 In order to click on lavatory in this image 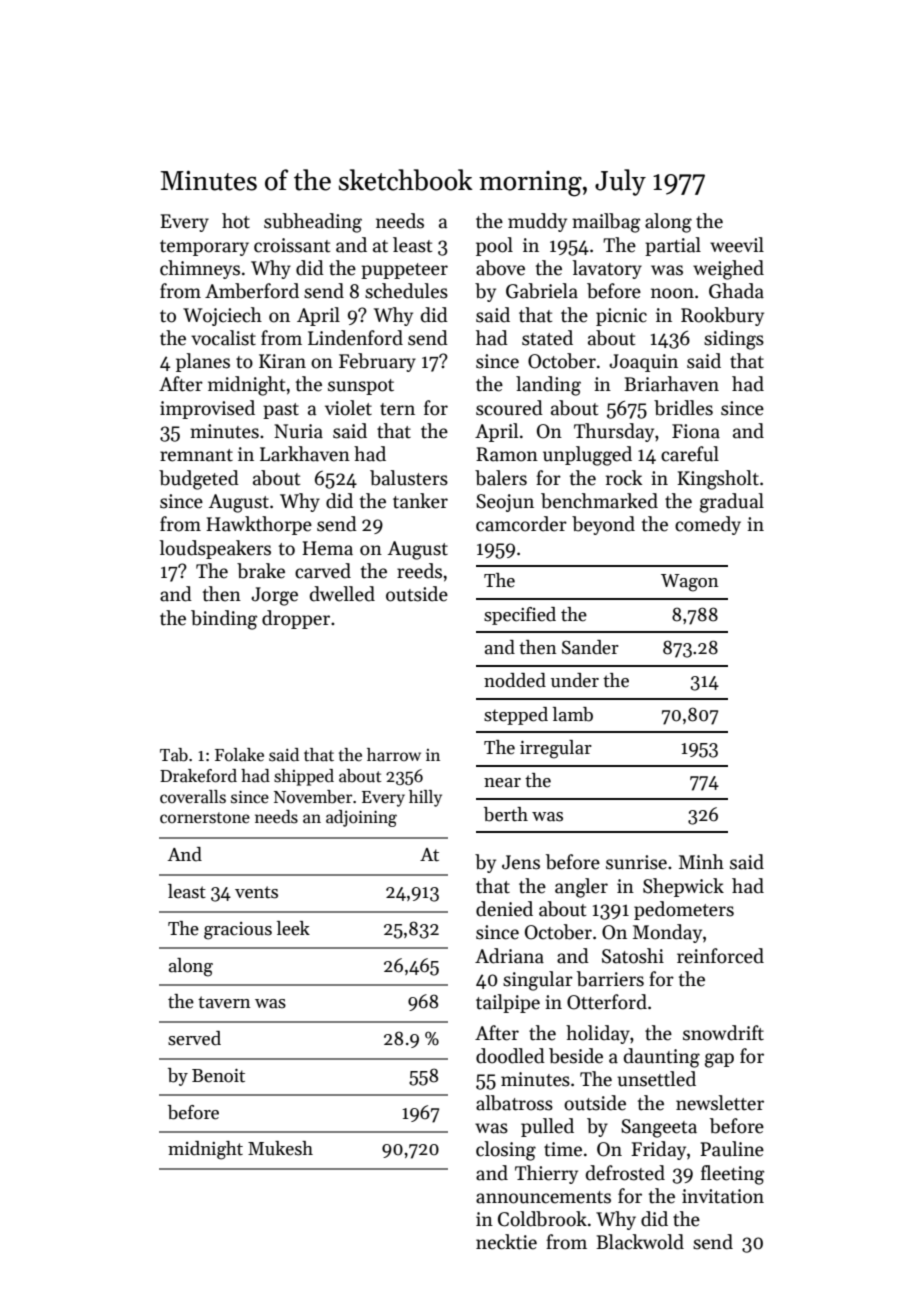, I will do `click(607, 269)`.
